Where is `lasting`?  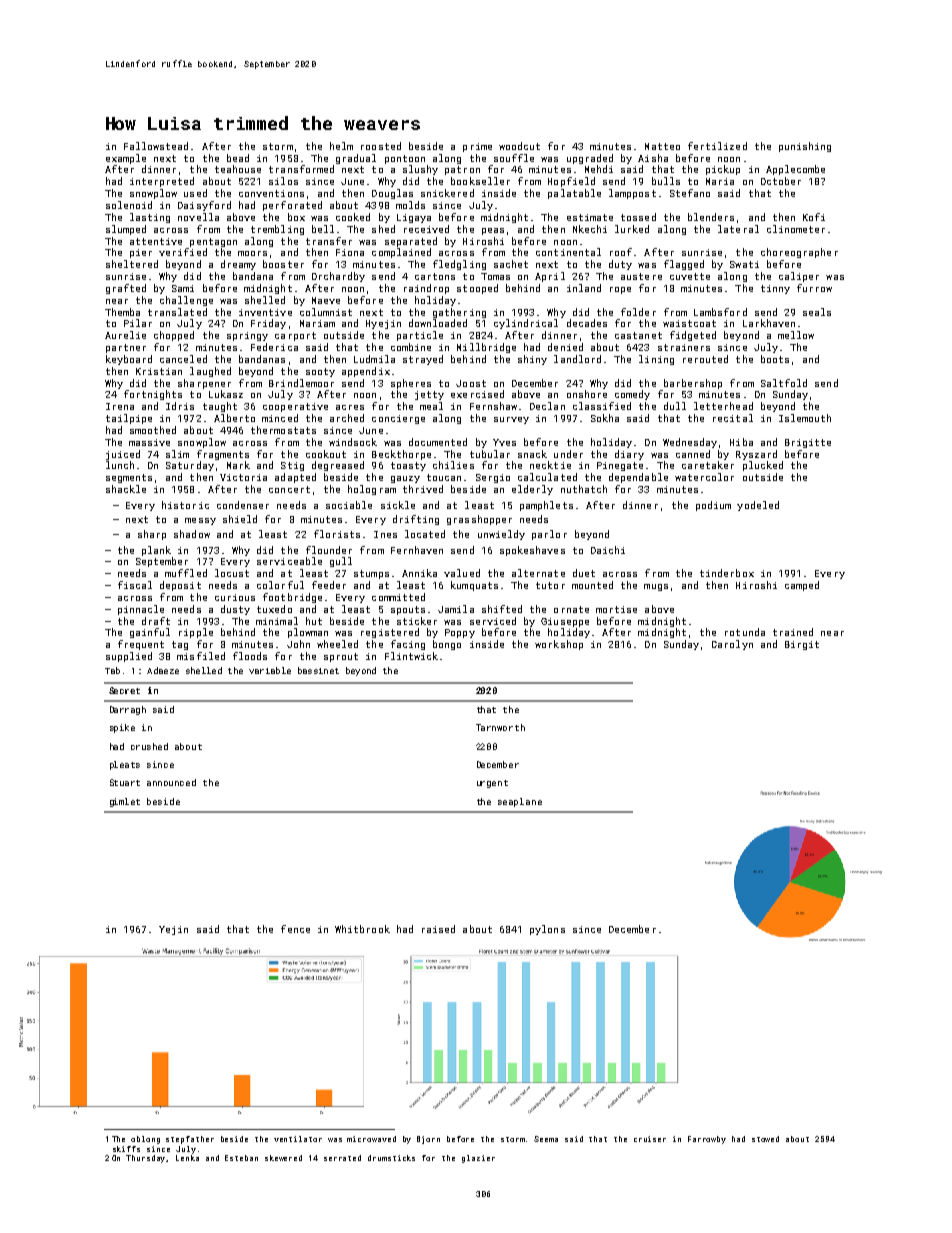 lasting is located at coordinates (150, 218).
